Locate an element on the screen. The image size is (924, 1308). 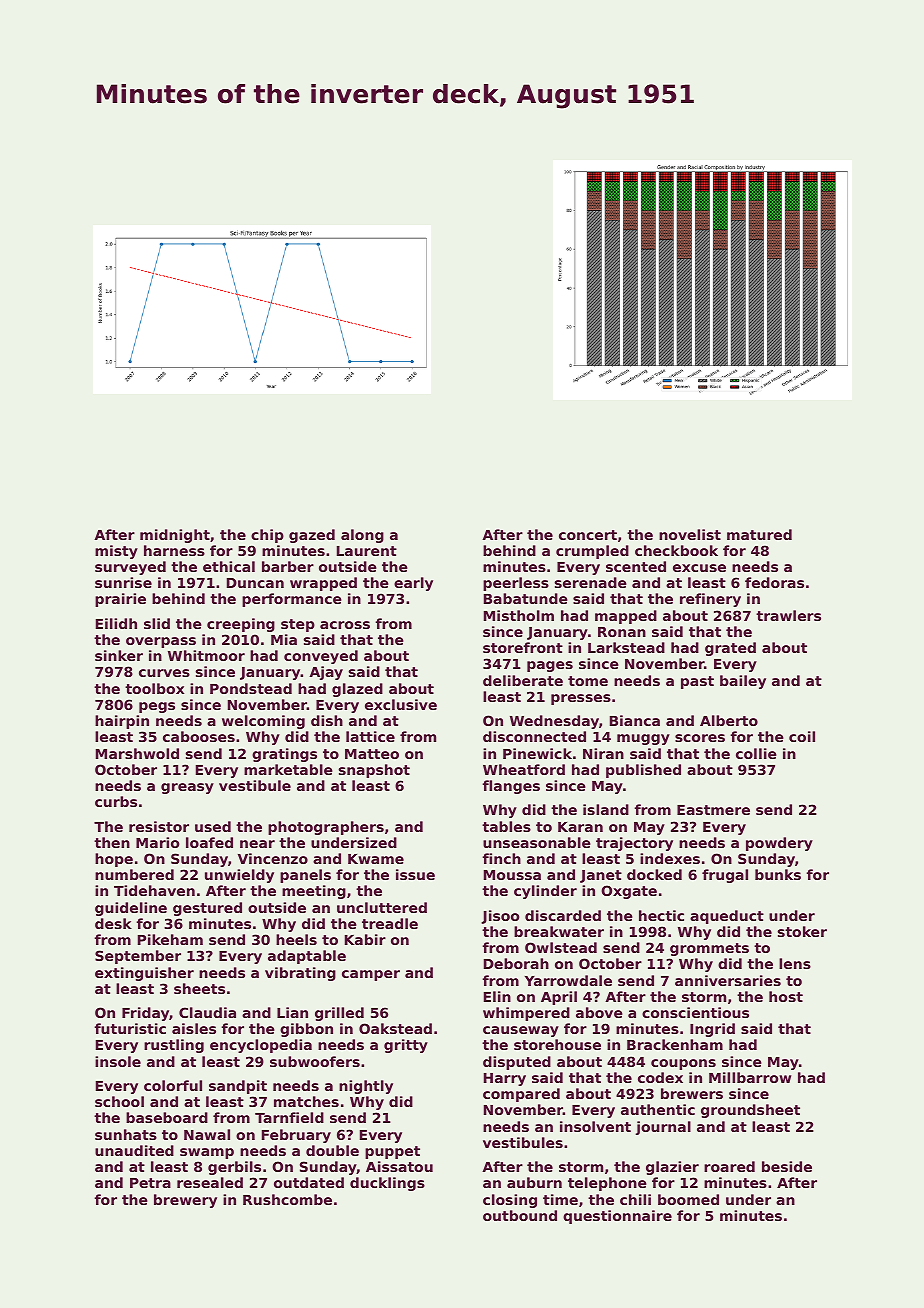
glazed is located at coordinates (357, 690).
